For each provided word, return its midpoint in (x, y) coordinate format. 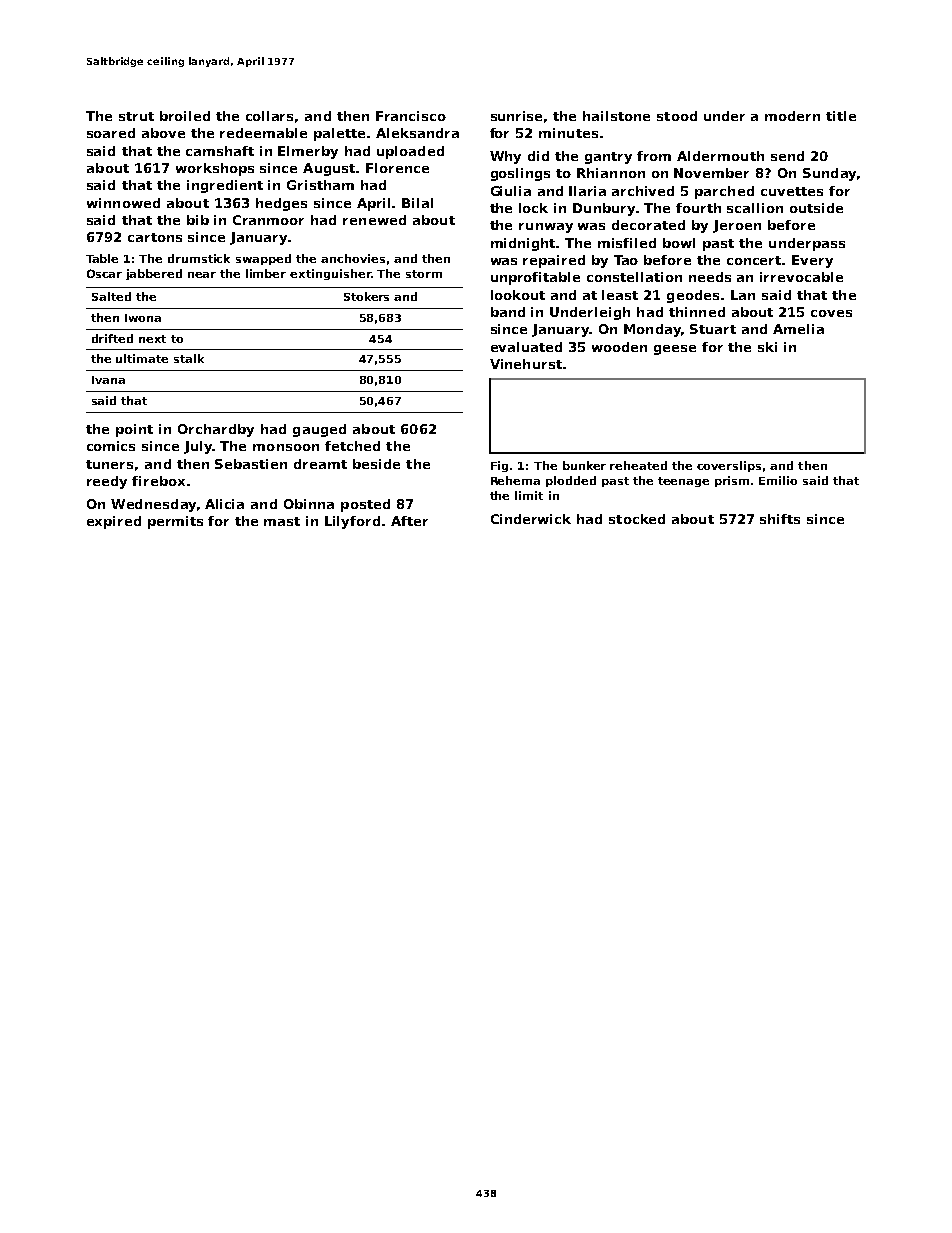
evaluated (526, 347)
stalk (189, 358)
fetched (352, 446)
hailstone (616, 116)
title (841, 116)
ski (767, 347)
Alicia (224, 504)
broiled (185, 116)
